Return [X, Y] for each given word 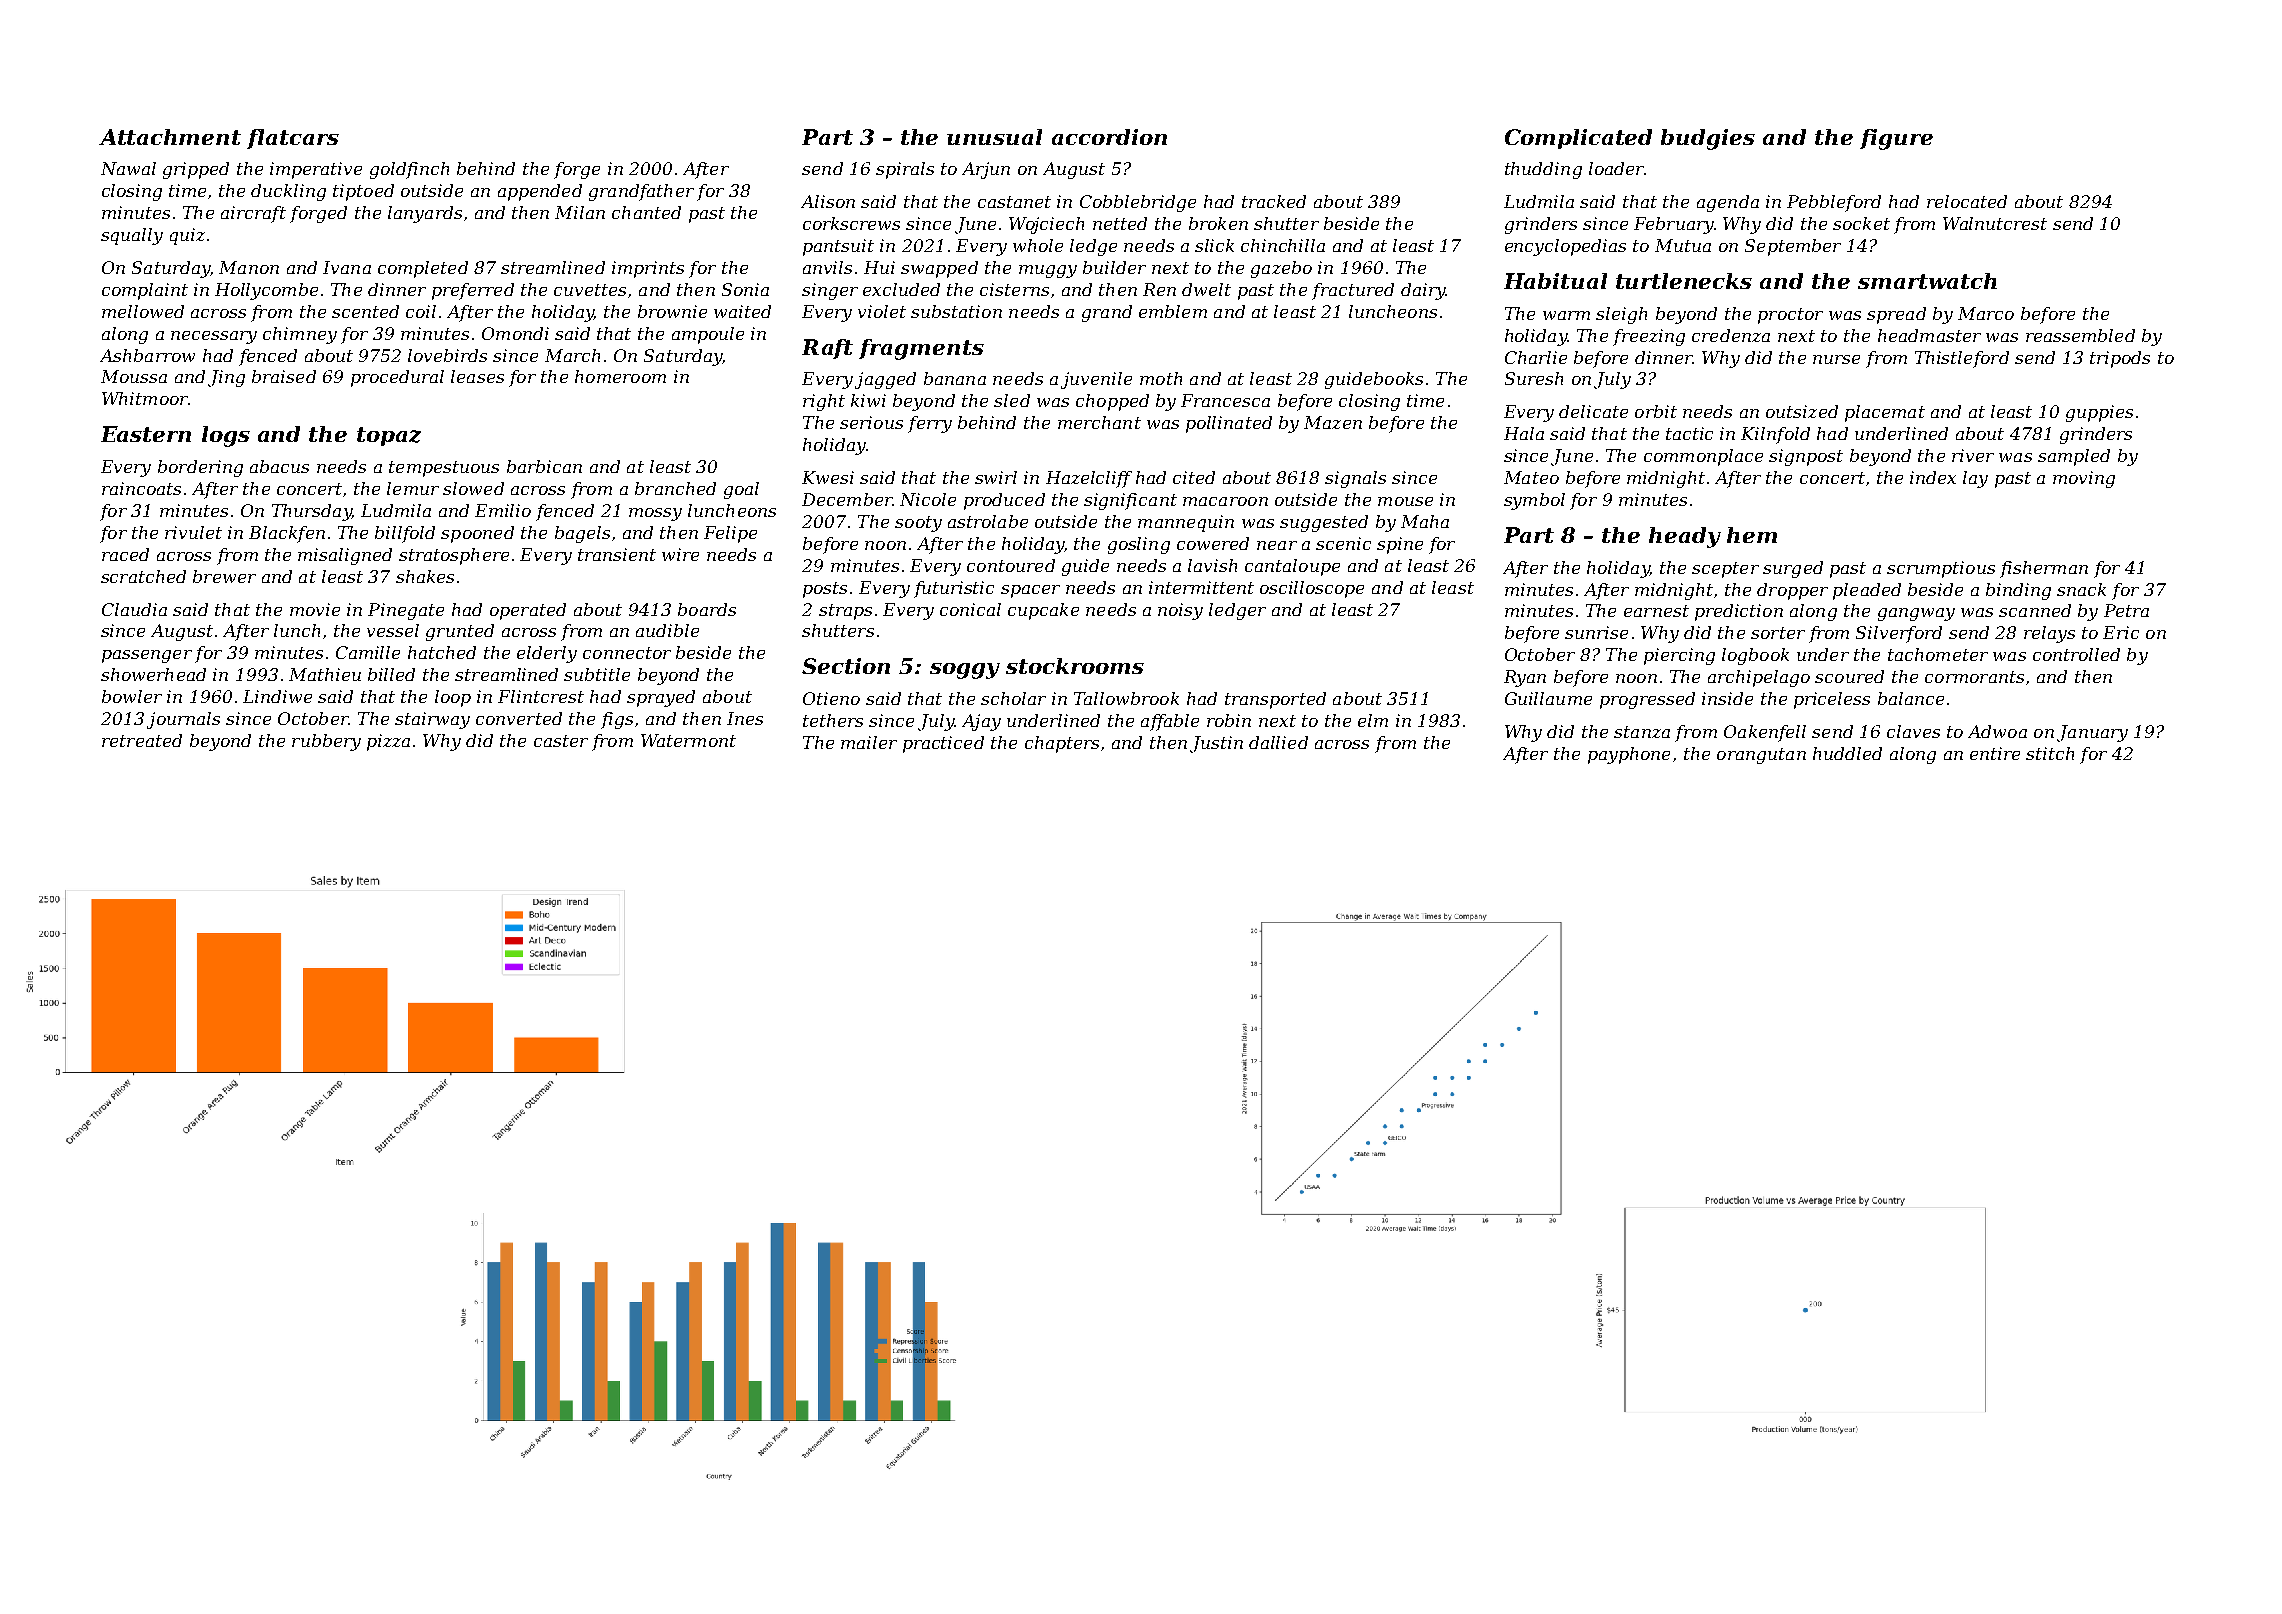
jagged [885, 380]
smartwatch [1927, 281]
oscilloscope [1312, 589]
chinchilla [1283, 245]
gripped [196, 170]
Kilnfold [1775, 435]
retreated [142, 740]
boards [707, 609]
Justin [1216, 744]
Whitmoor [145, 398]
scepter [1725, 570]
